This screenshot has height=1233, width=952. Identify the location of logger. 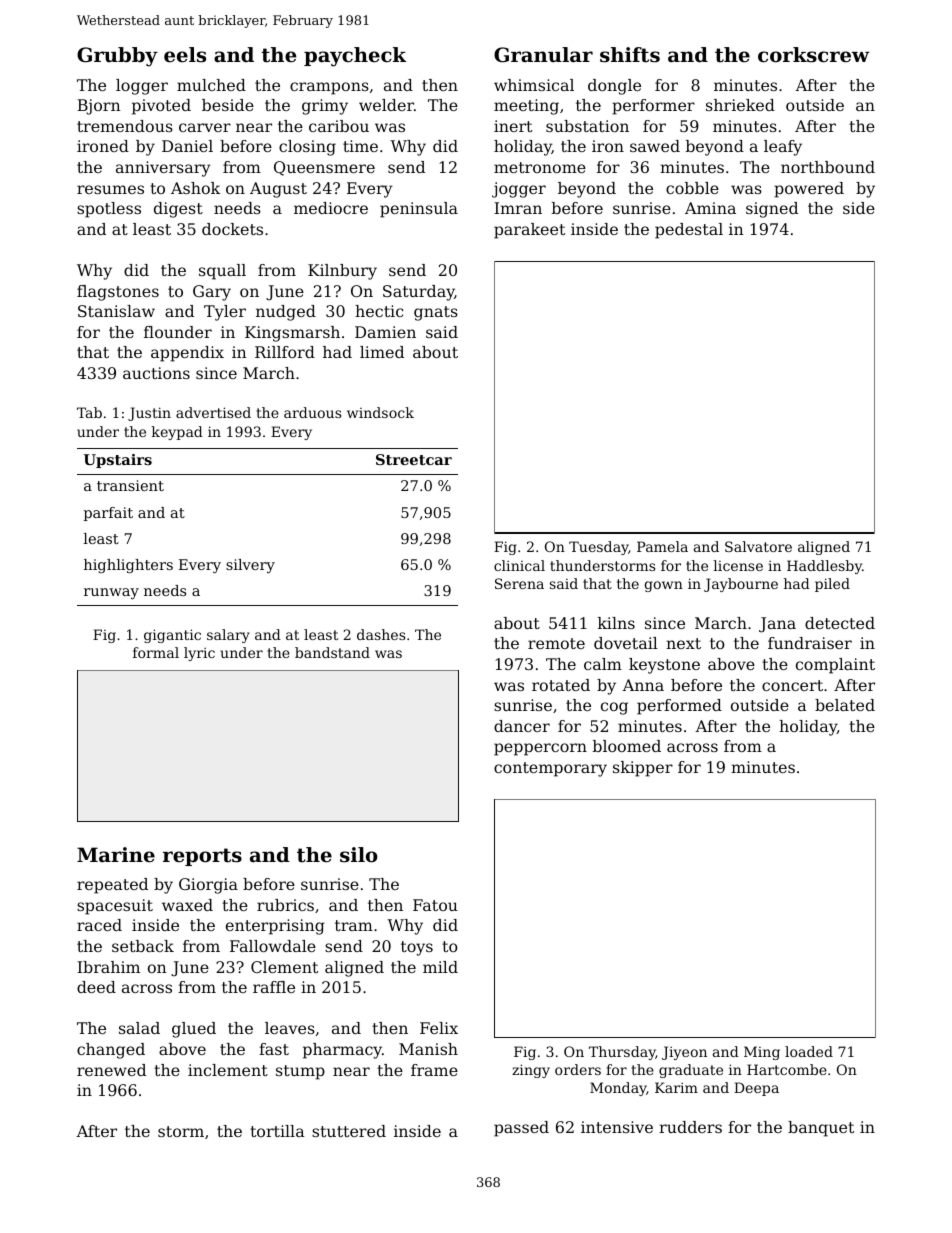
(142, 87).
